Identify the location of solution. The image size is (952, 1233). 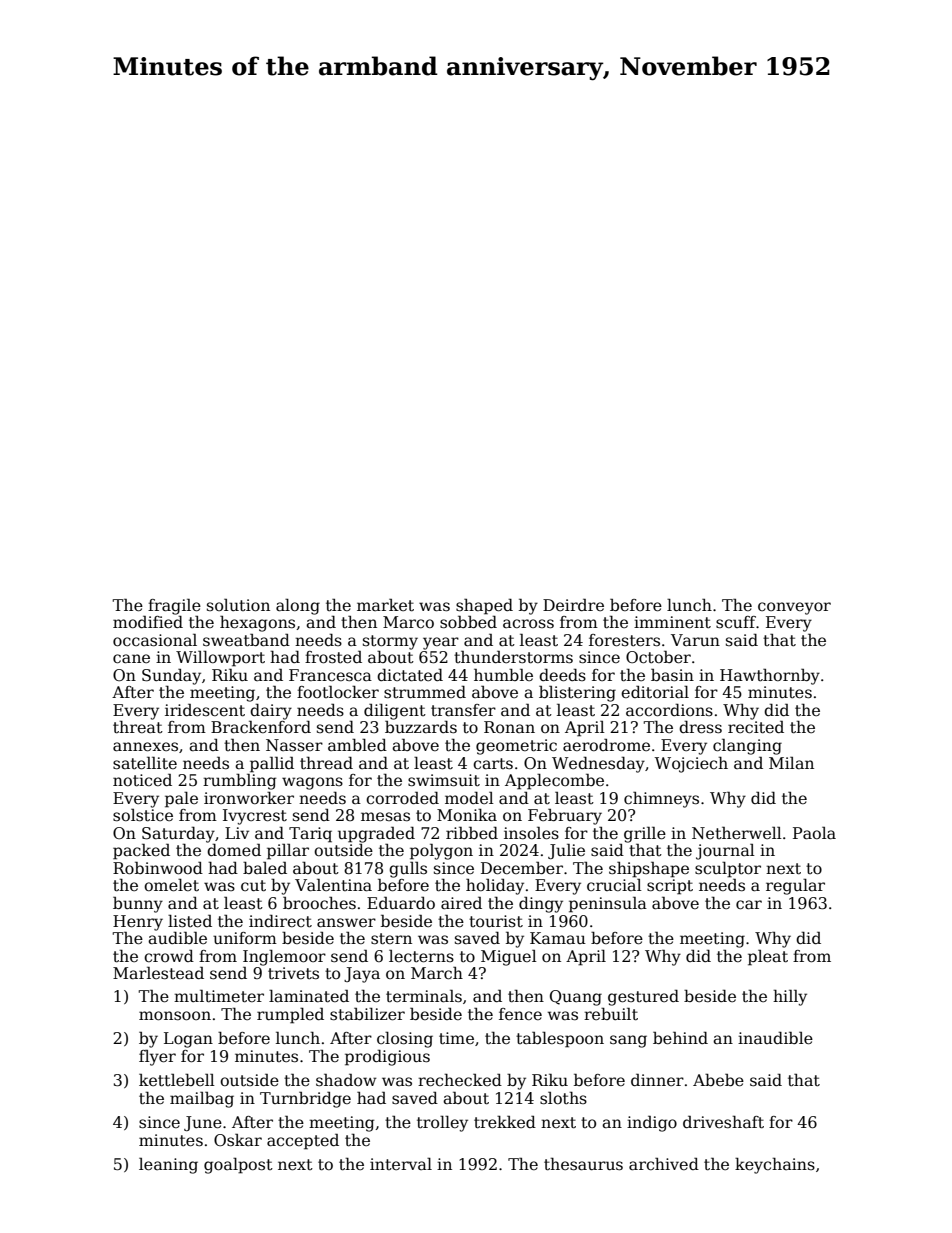
(238, 605).
